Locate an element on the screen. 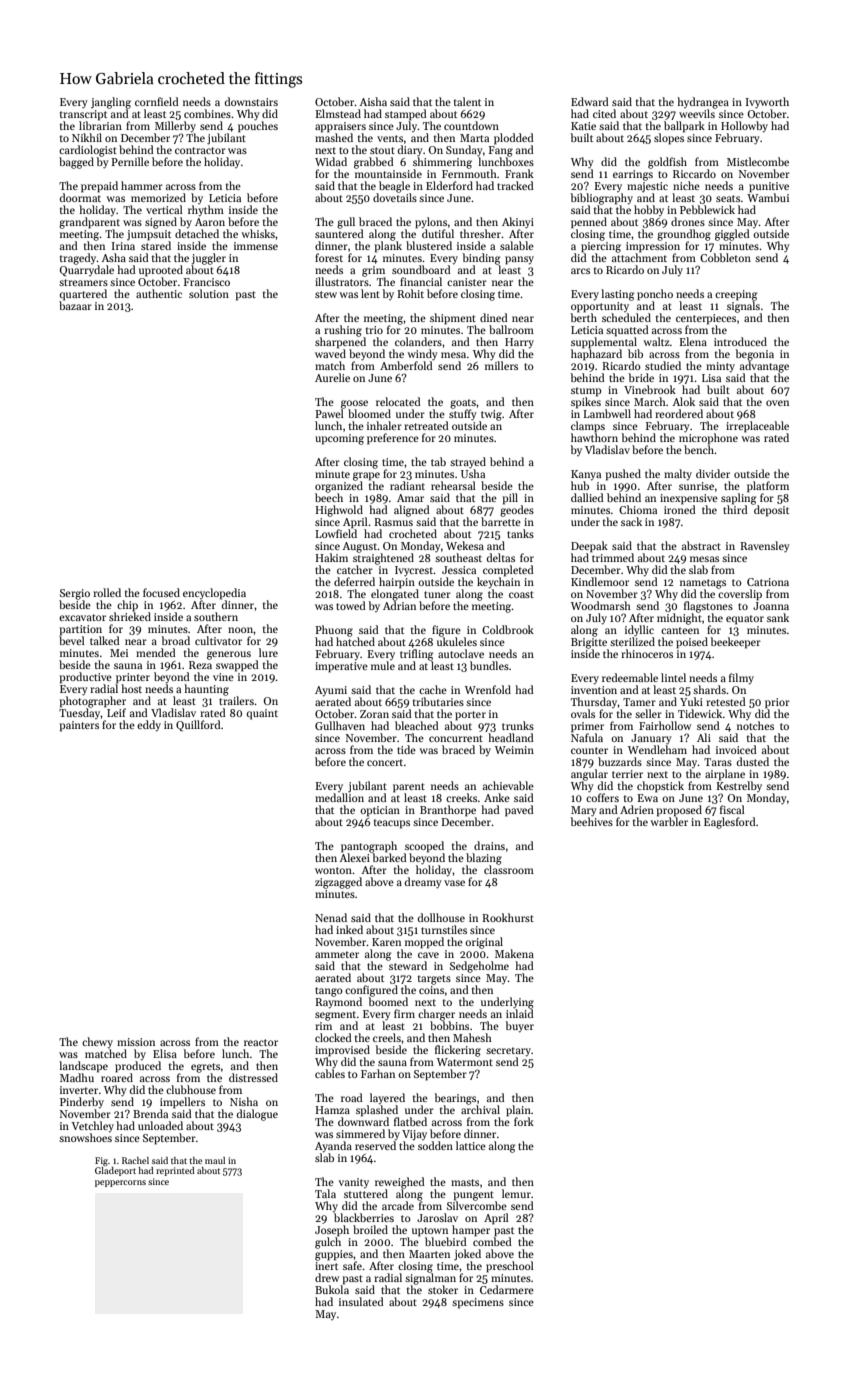 The height and width of the screenshot is (1400, 849). Quillford is located at coordinates (198, 725).
